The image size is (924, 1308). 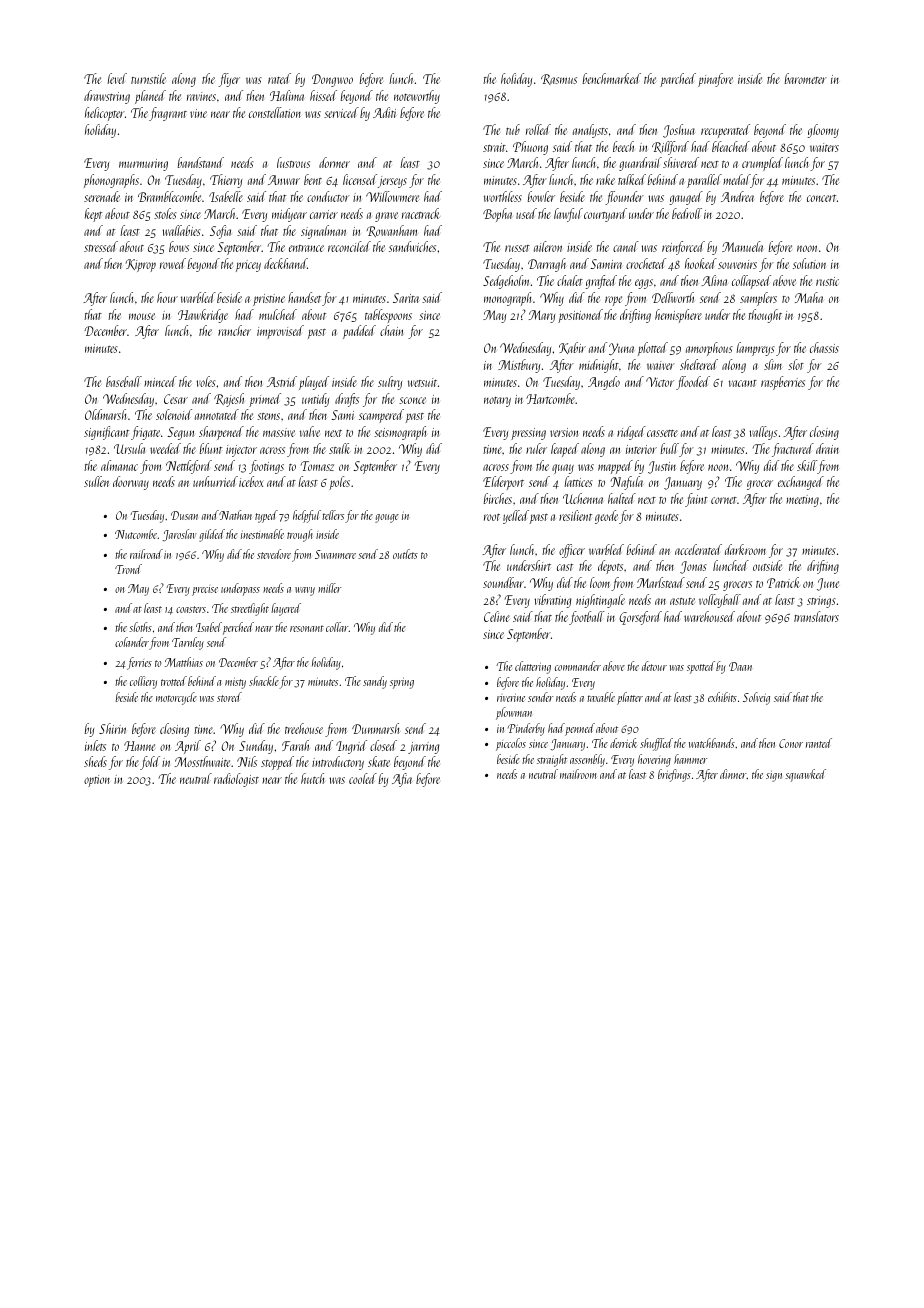 What do you see at coordinates (262, 534) in the document?
I see `inestimable` at bounding box center [262, 534].
